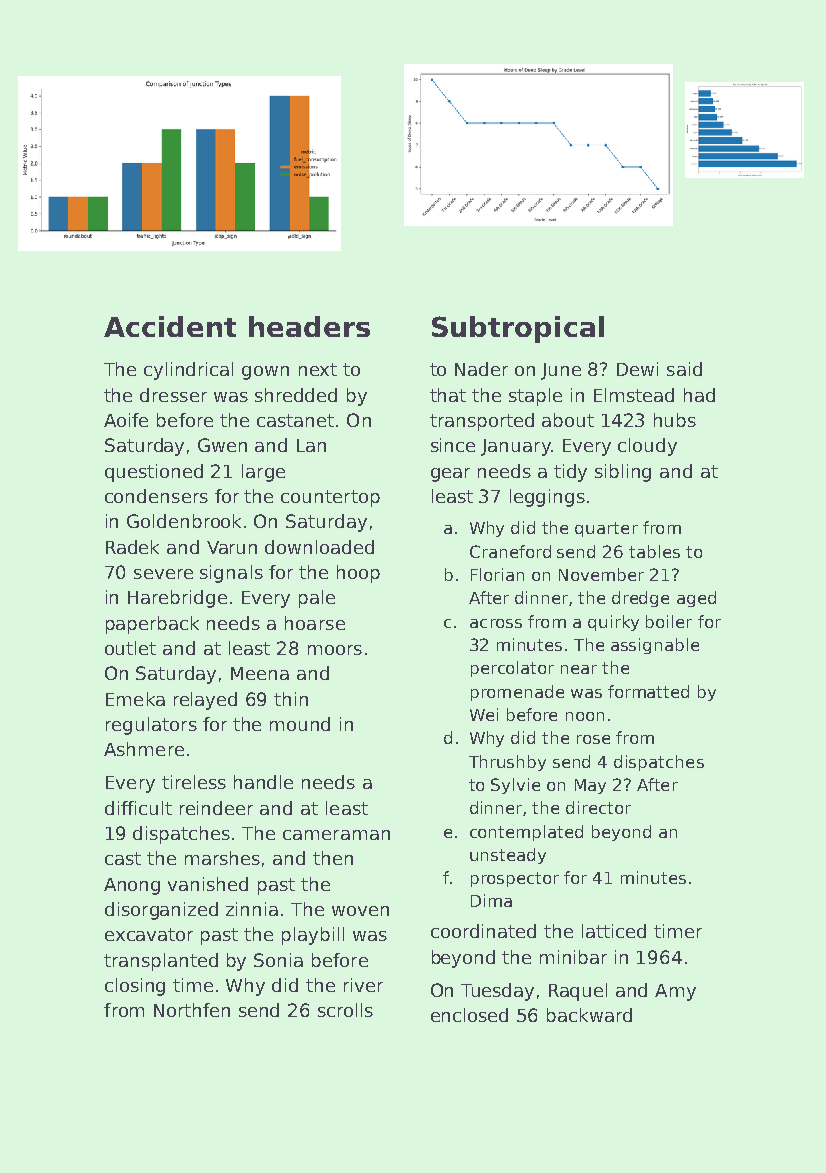  What do you see at coordinates (598, 807) in the screenshot?
I see `director` at bounding box center [598, 807].
